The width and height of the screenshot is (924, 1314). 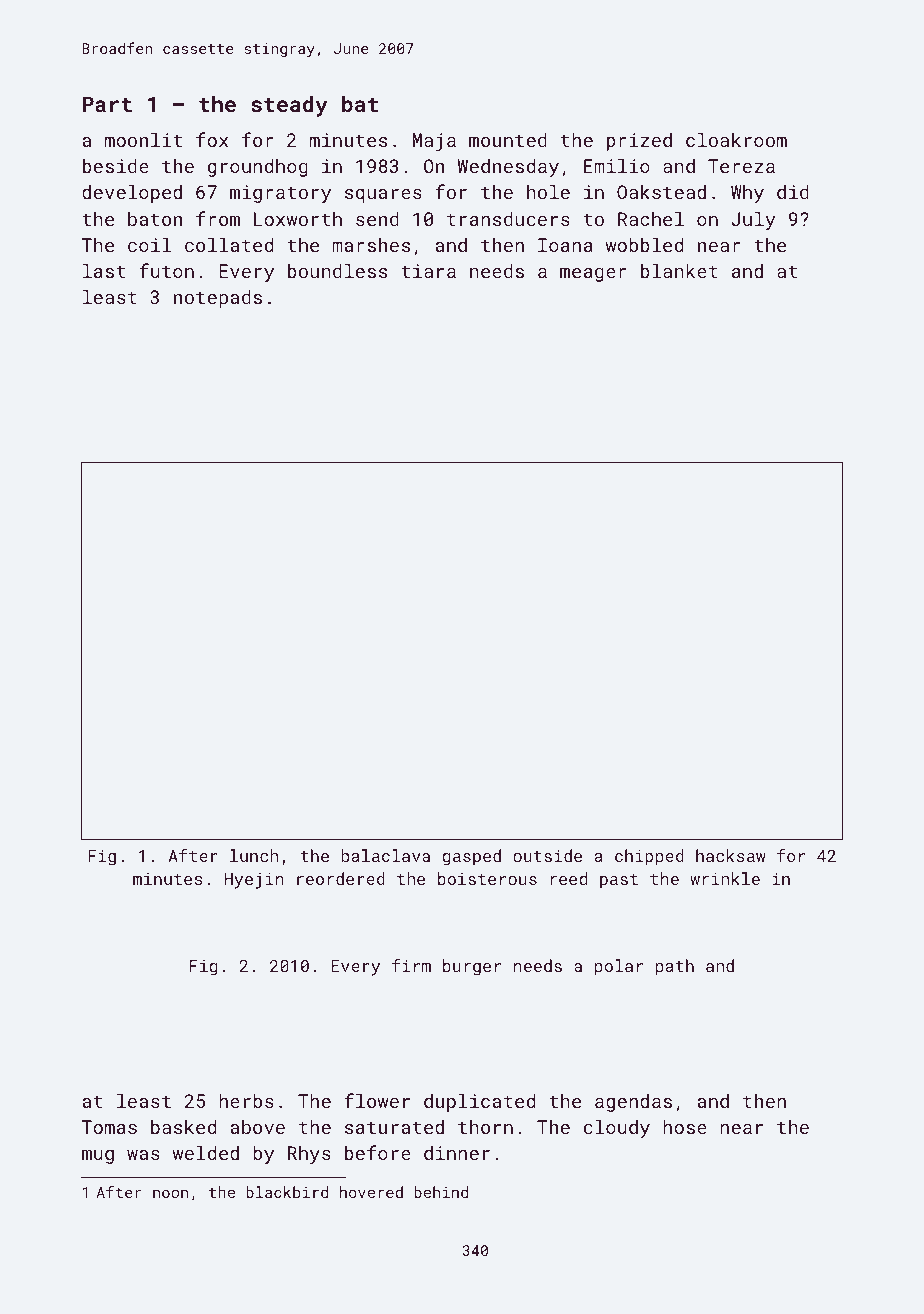 I want to click on hole, so click(x=548, y=192).
